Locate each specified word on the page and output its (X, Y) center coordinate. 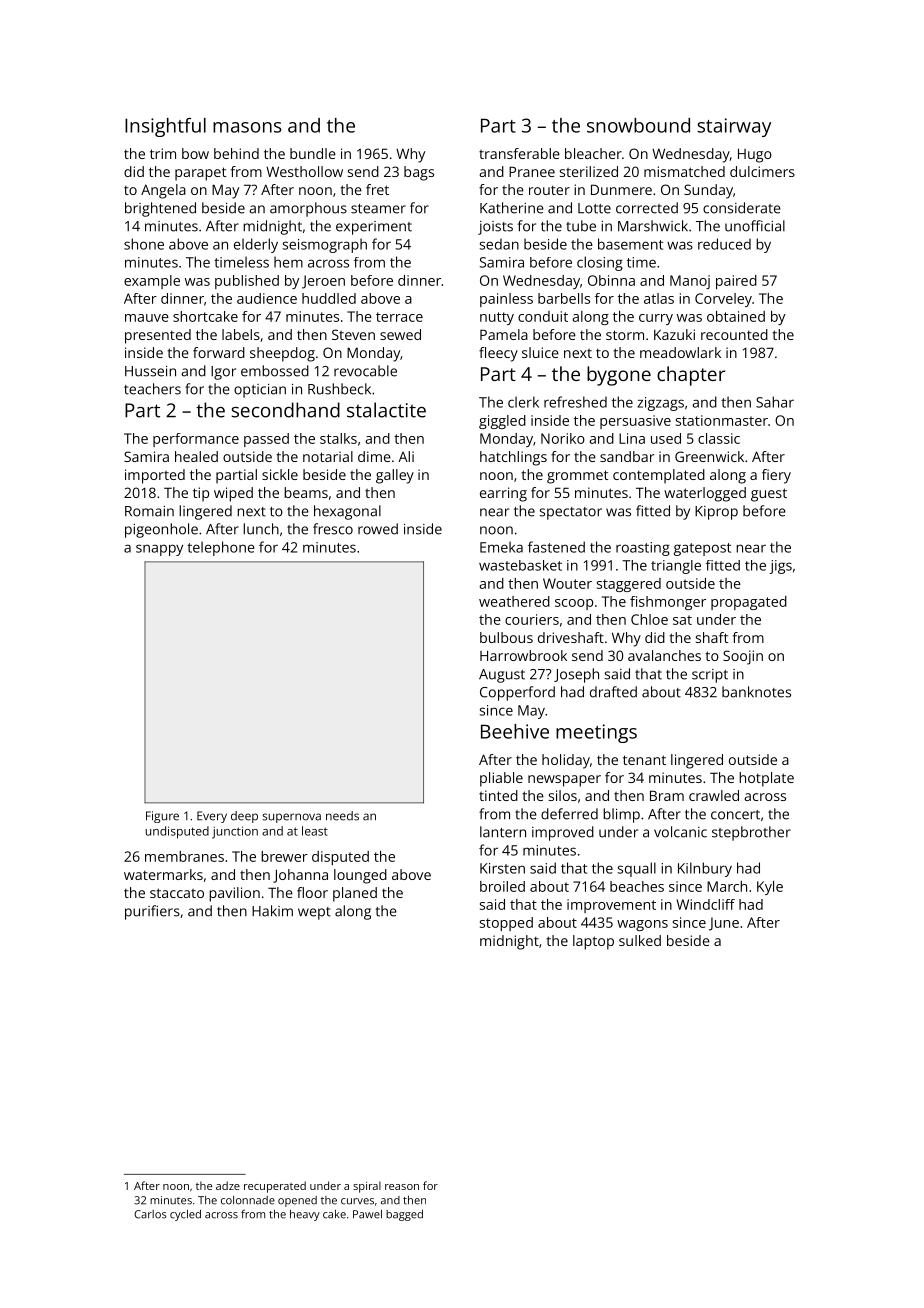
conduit (543, 316)
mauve (147, 318)
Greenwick (709, 456)
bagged (404, 1215)
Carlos (150, 1214)
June (724, 924)
